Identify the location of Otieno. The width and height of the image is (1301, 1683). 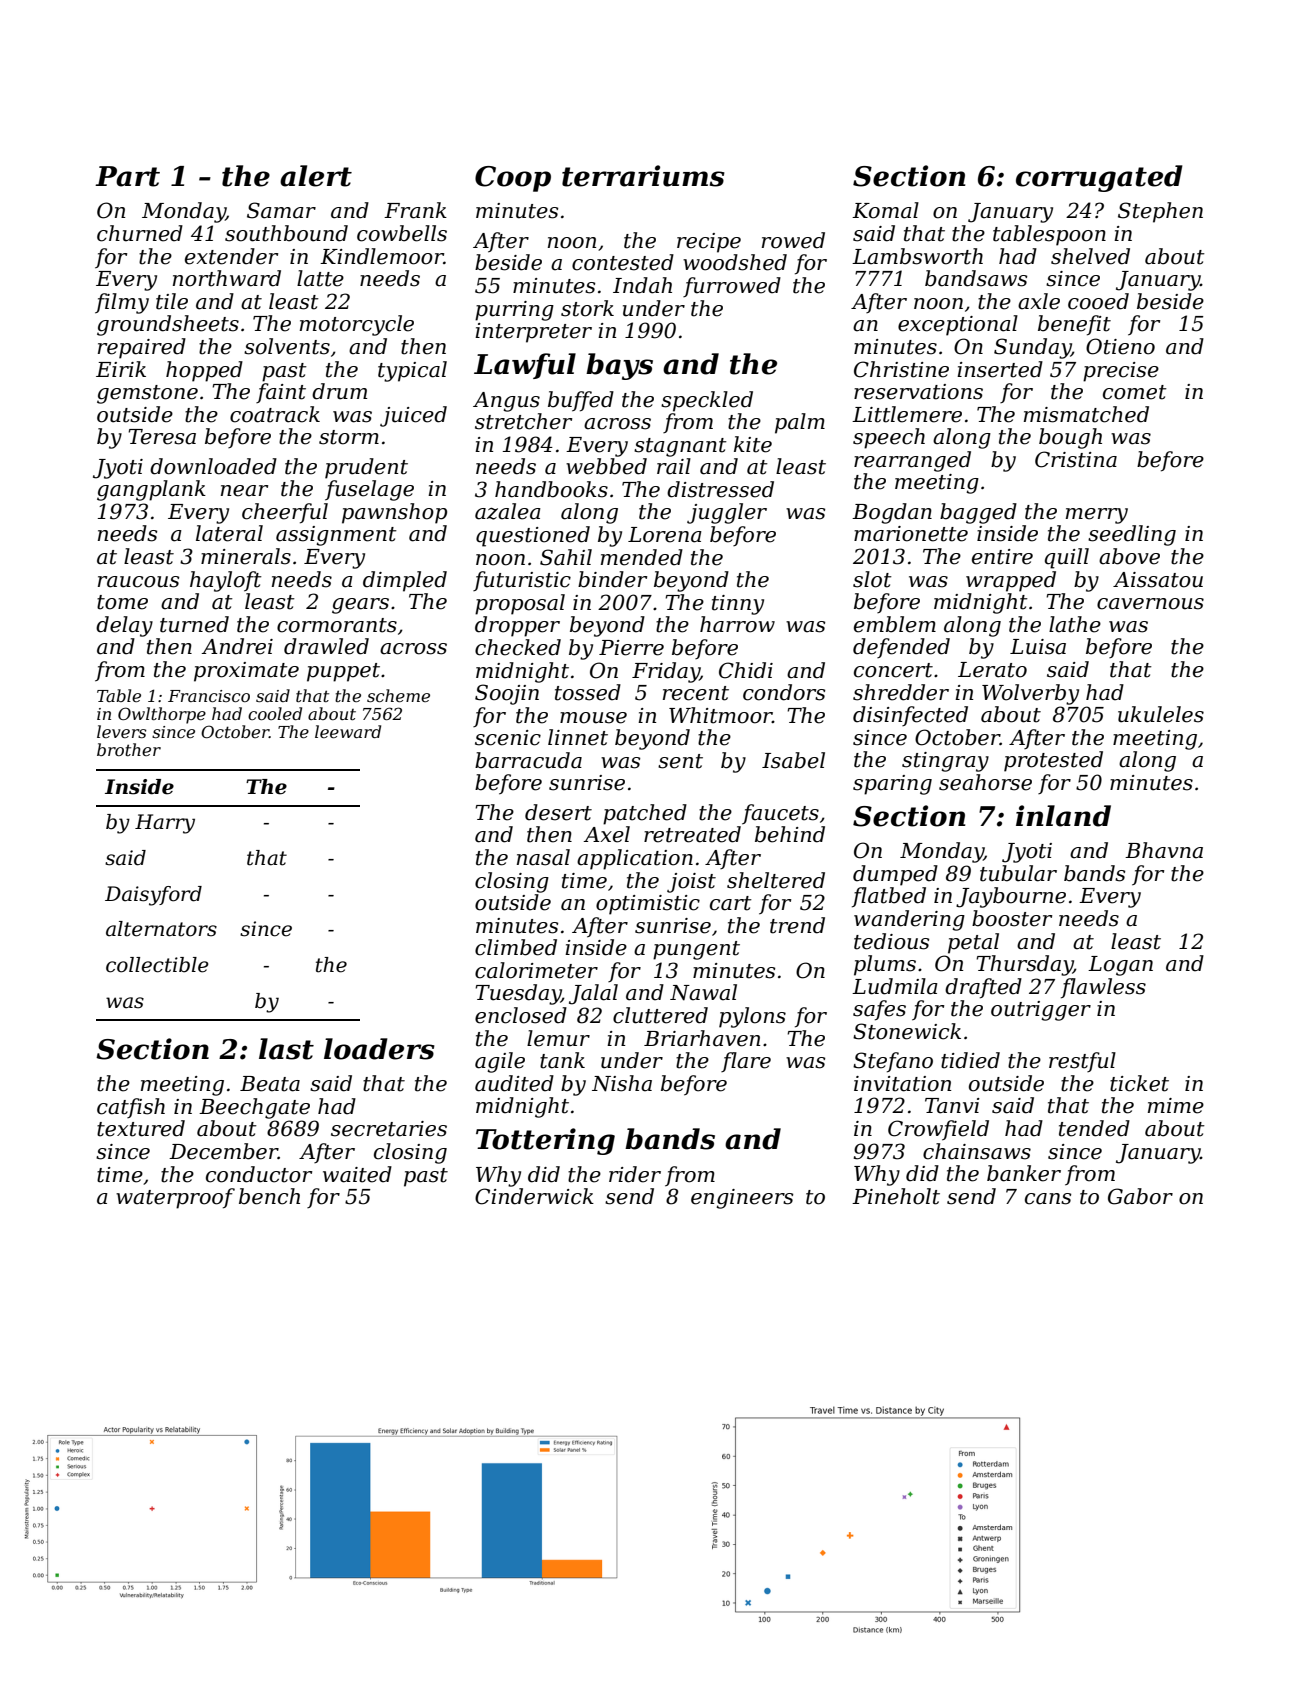
(1120, 346).
